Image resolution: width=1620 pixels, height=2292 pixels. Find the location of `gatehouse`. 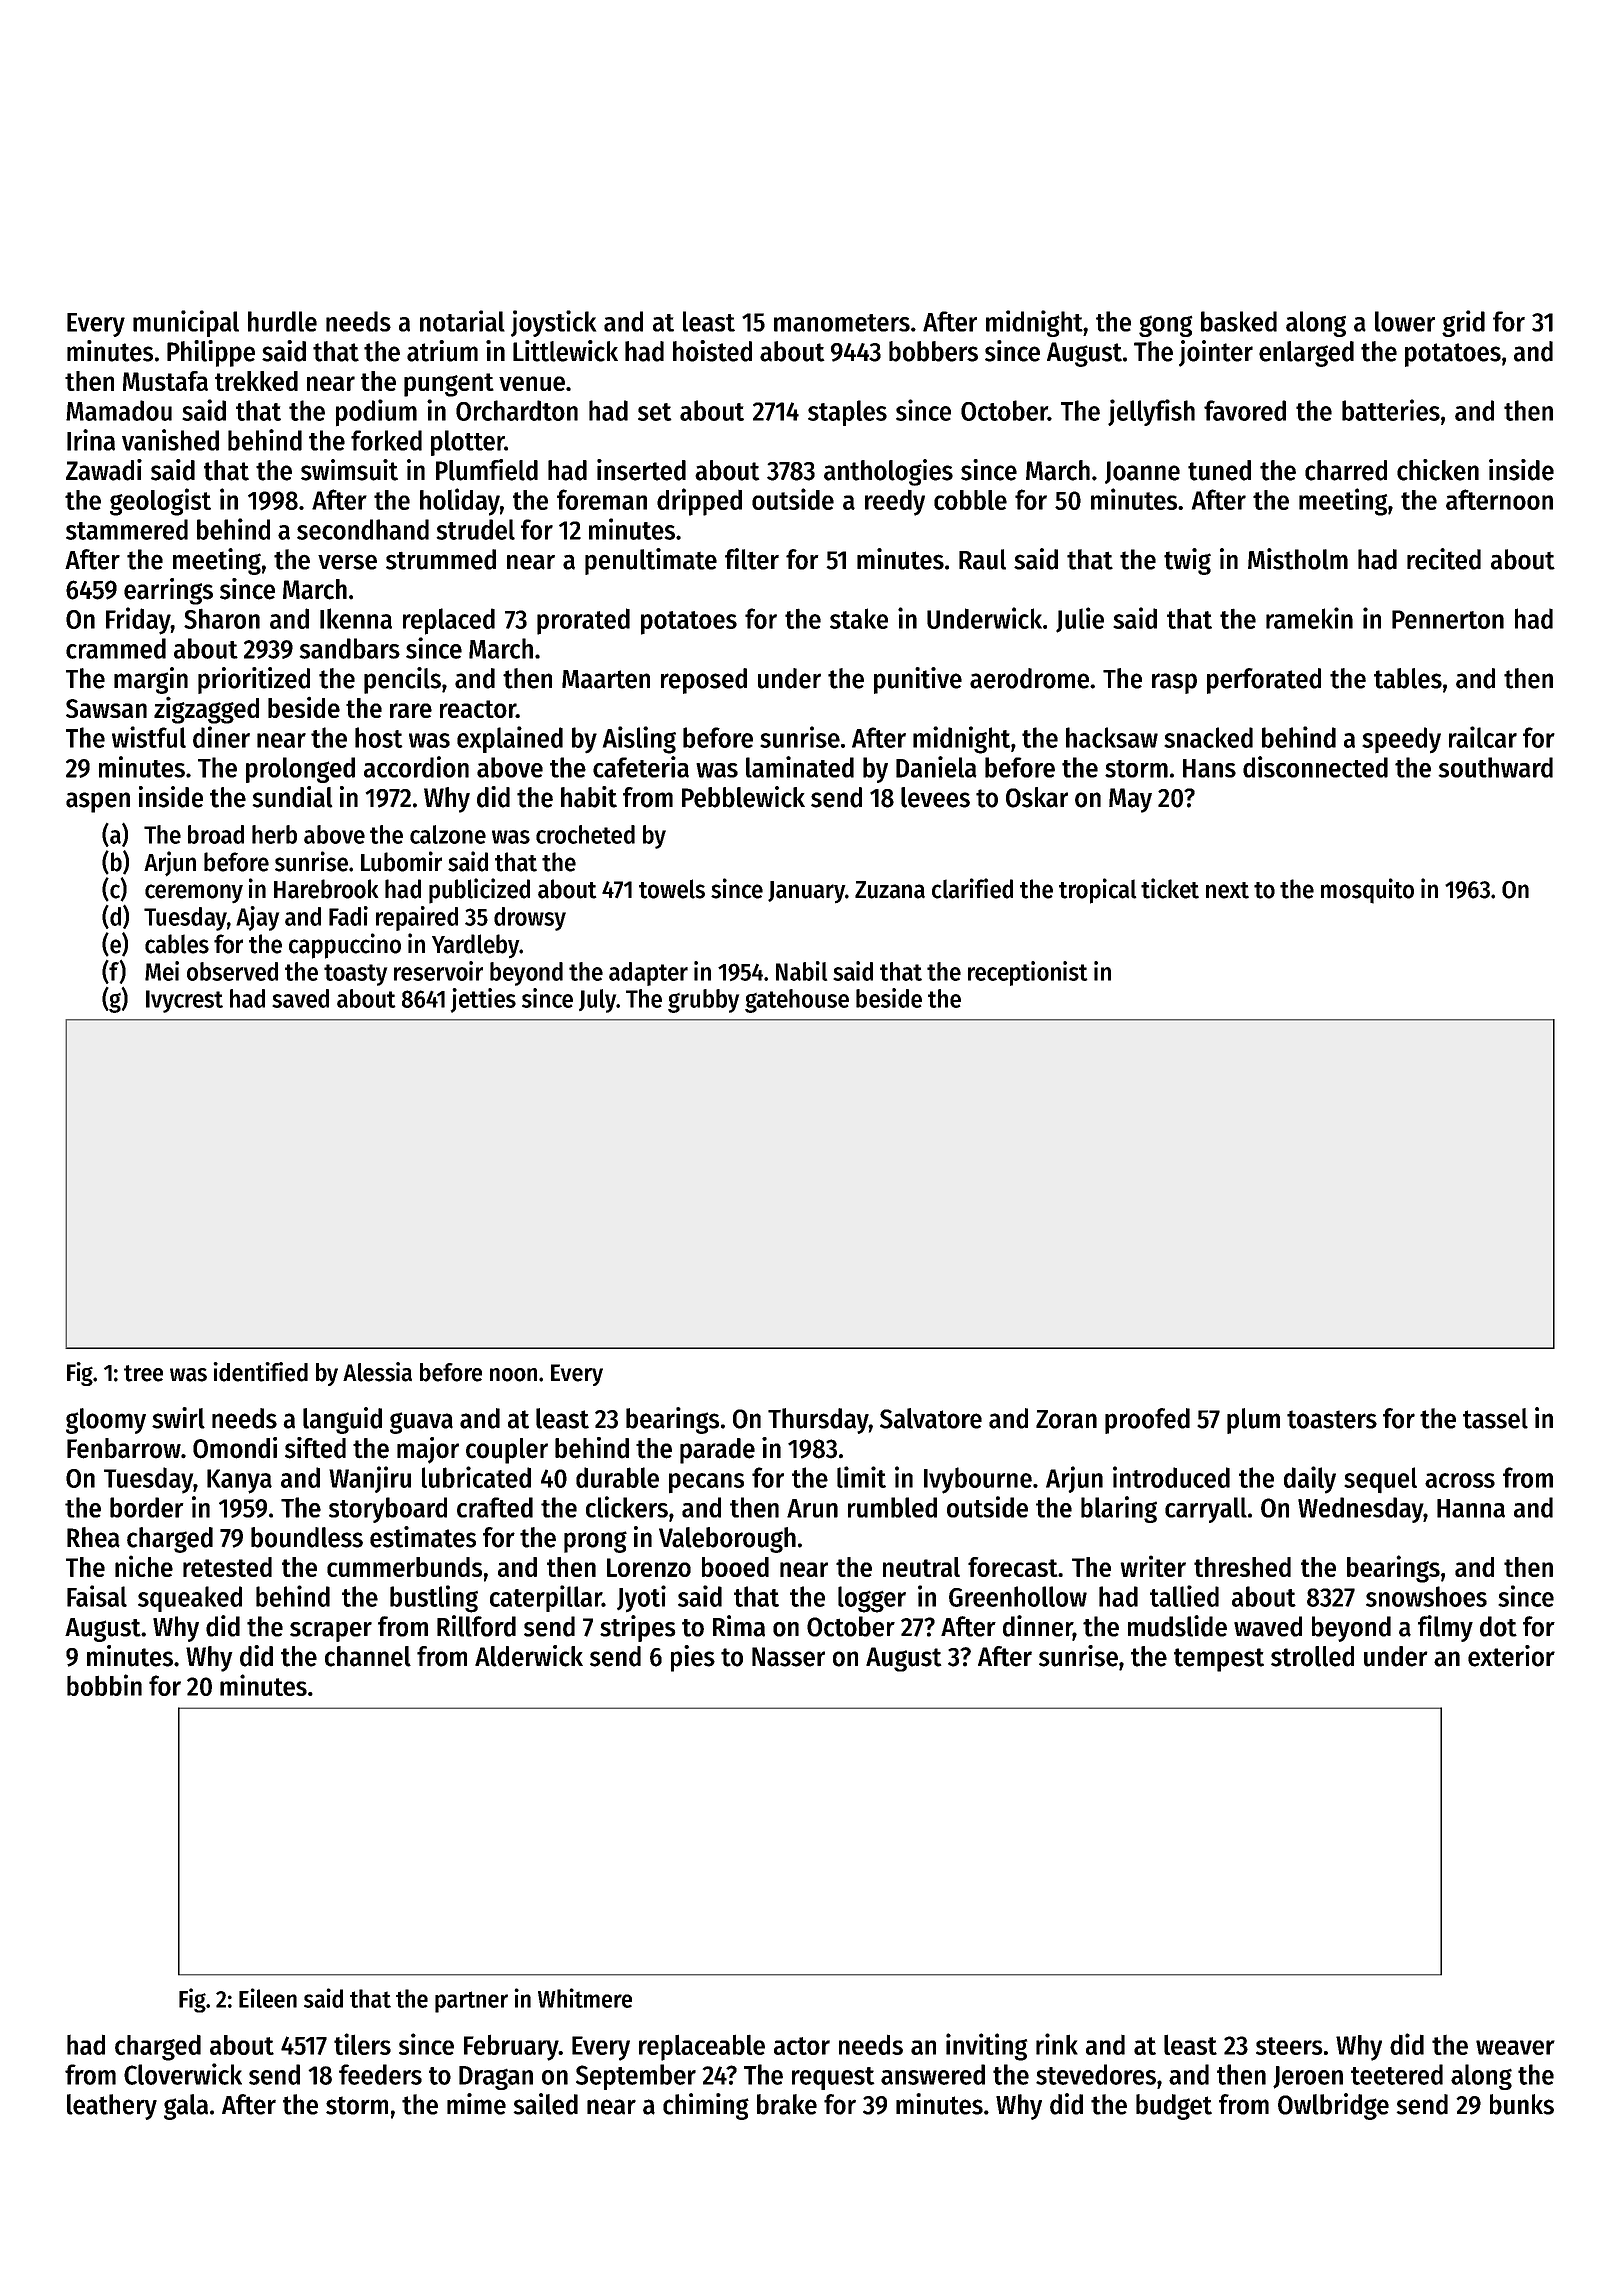

gatehouse is located at coordinates (797, 1001).
